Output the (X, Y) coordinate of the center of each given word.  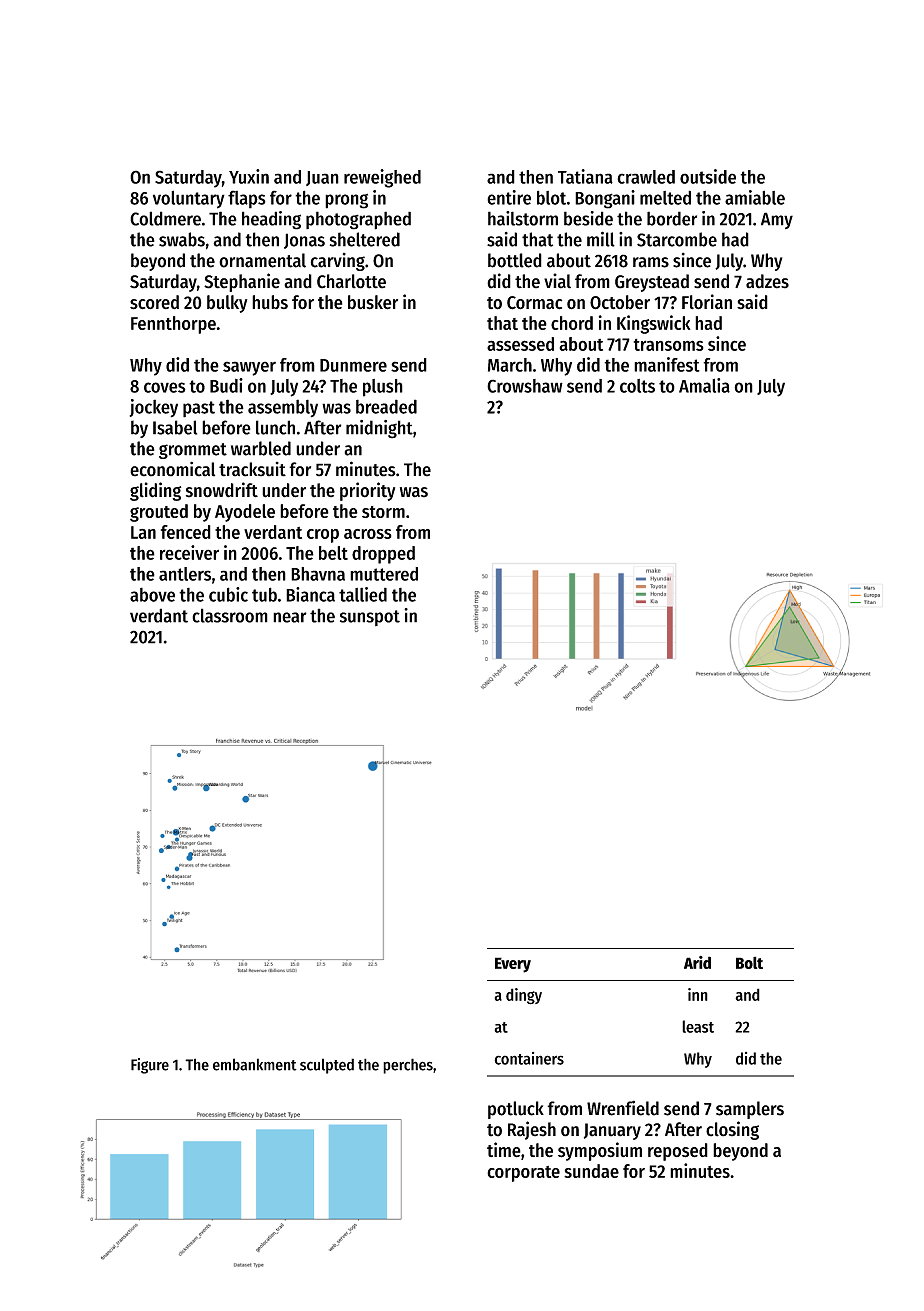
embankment (255, 1064)
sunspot (370, 618)
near (290, 617)
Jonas (304, 241)
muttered (384, 574)
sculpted (327, 1066)
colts (637, 386)
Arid (697, 962)
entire (509, 197)
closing (732, 1130)
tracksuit (252, 469)
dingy (524, 996)
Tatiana (585, 176)
